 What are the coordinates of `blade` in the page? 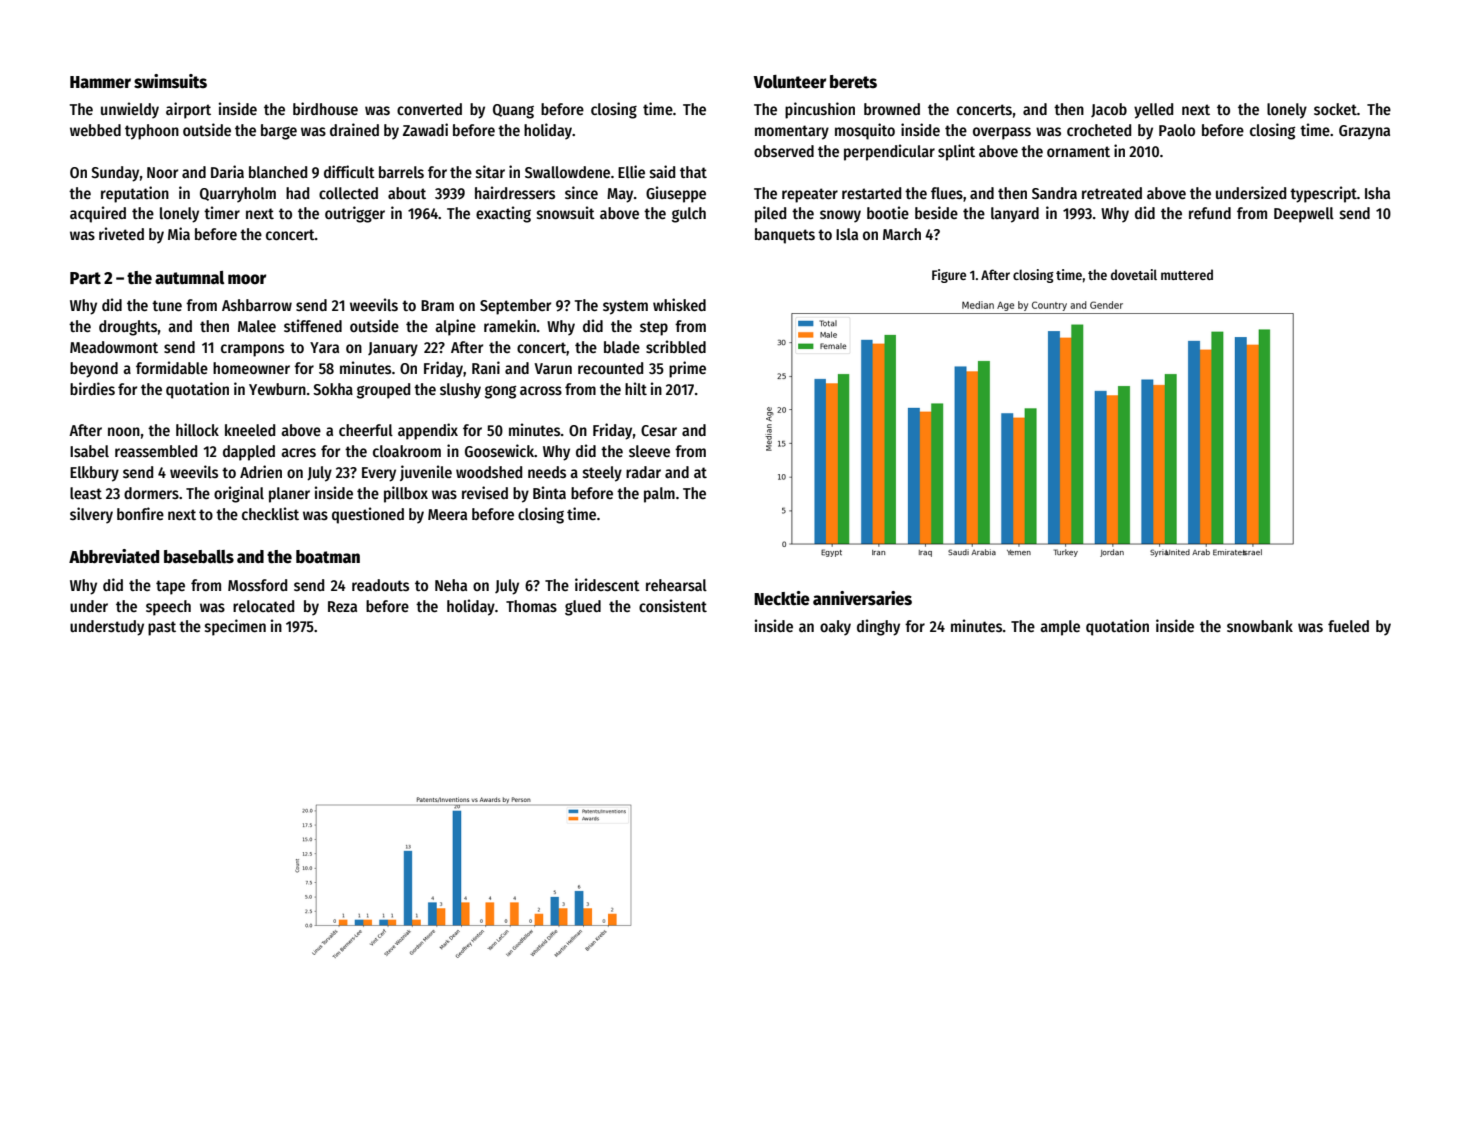 It's located at (622, 347).
